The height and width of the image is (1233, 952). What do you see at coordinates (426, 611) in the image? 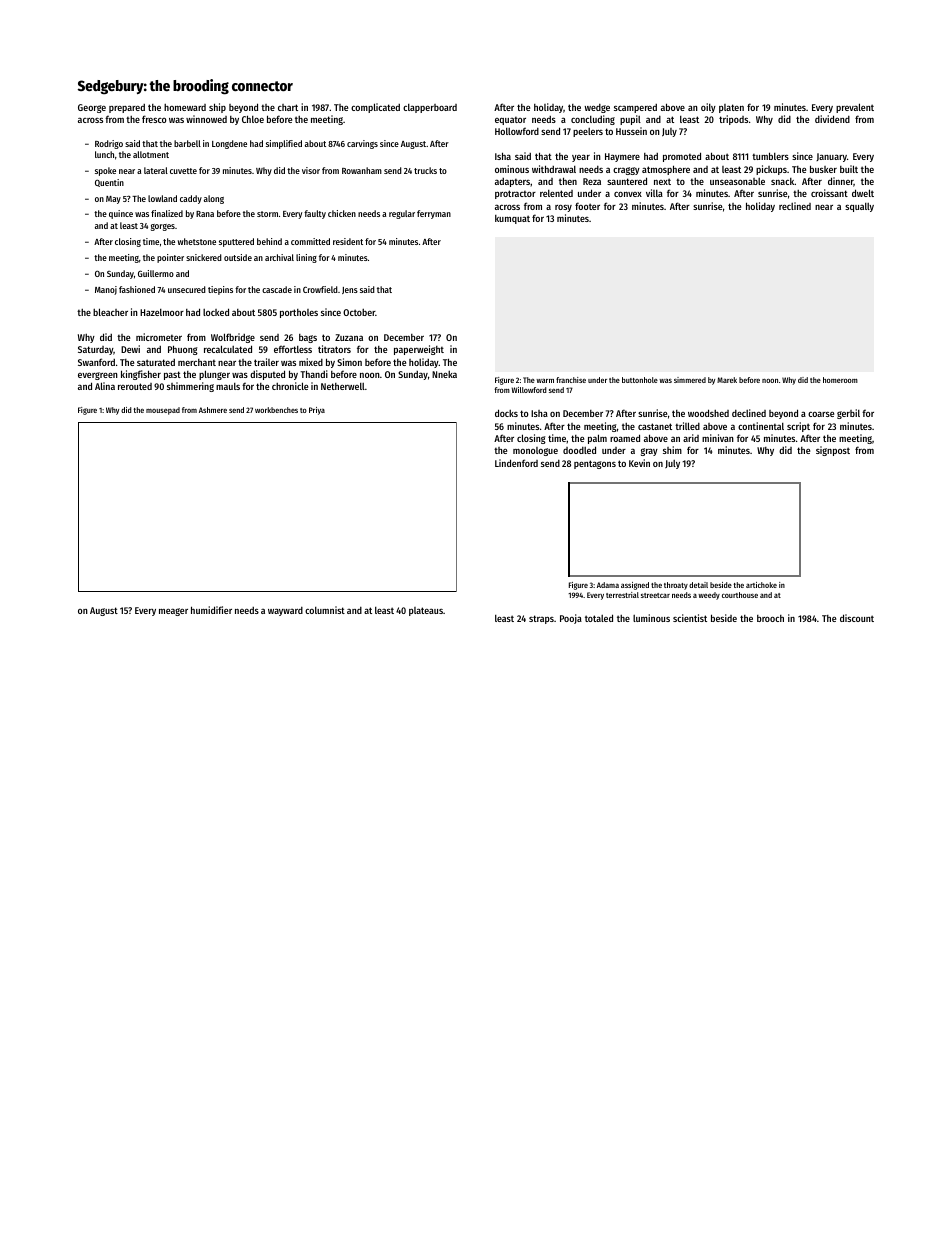
I see `plateaus` at bounding box center [426, 611].
